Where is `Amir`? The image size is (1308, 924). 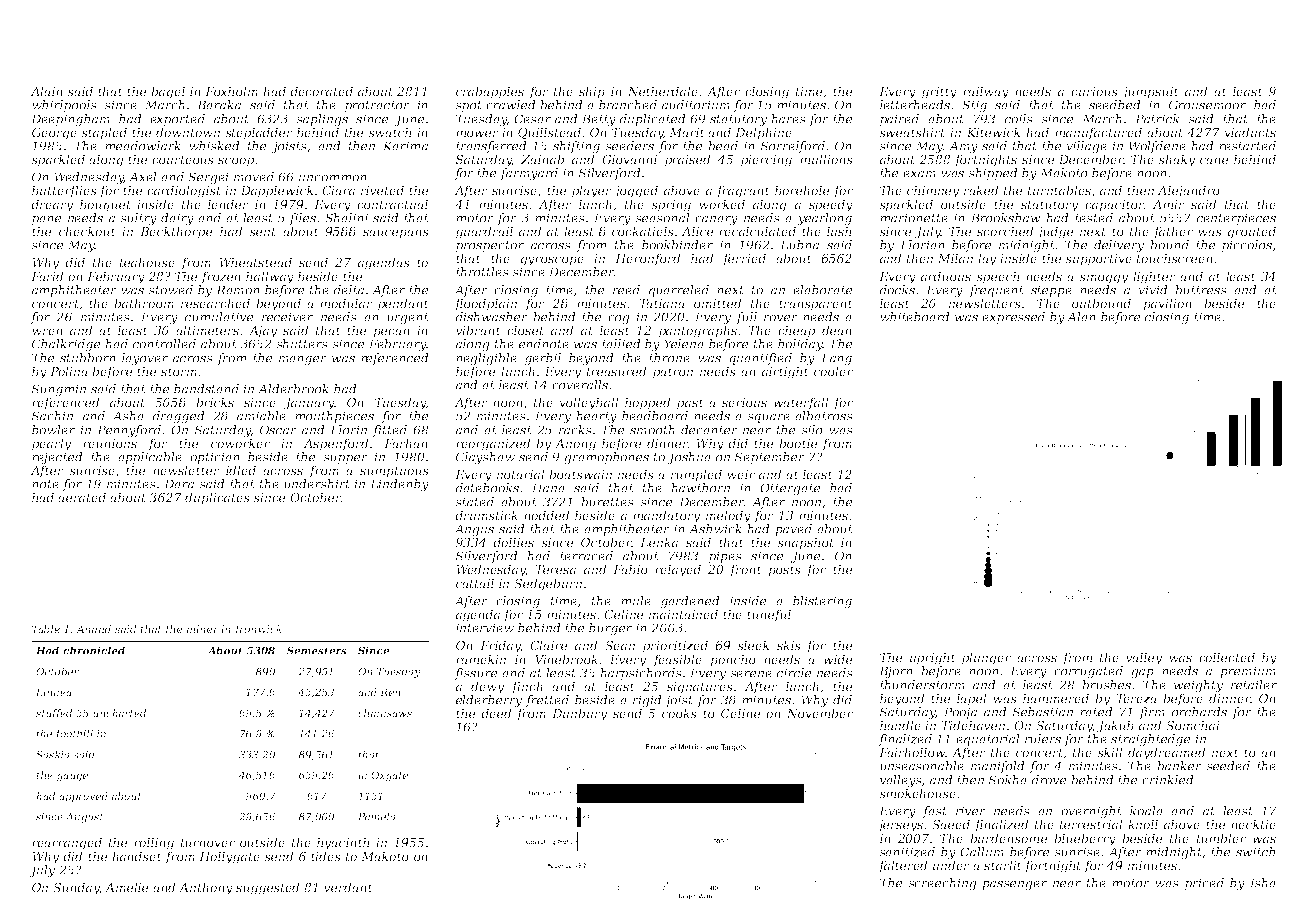 Amir is located at coordinates (1168, 204).
